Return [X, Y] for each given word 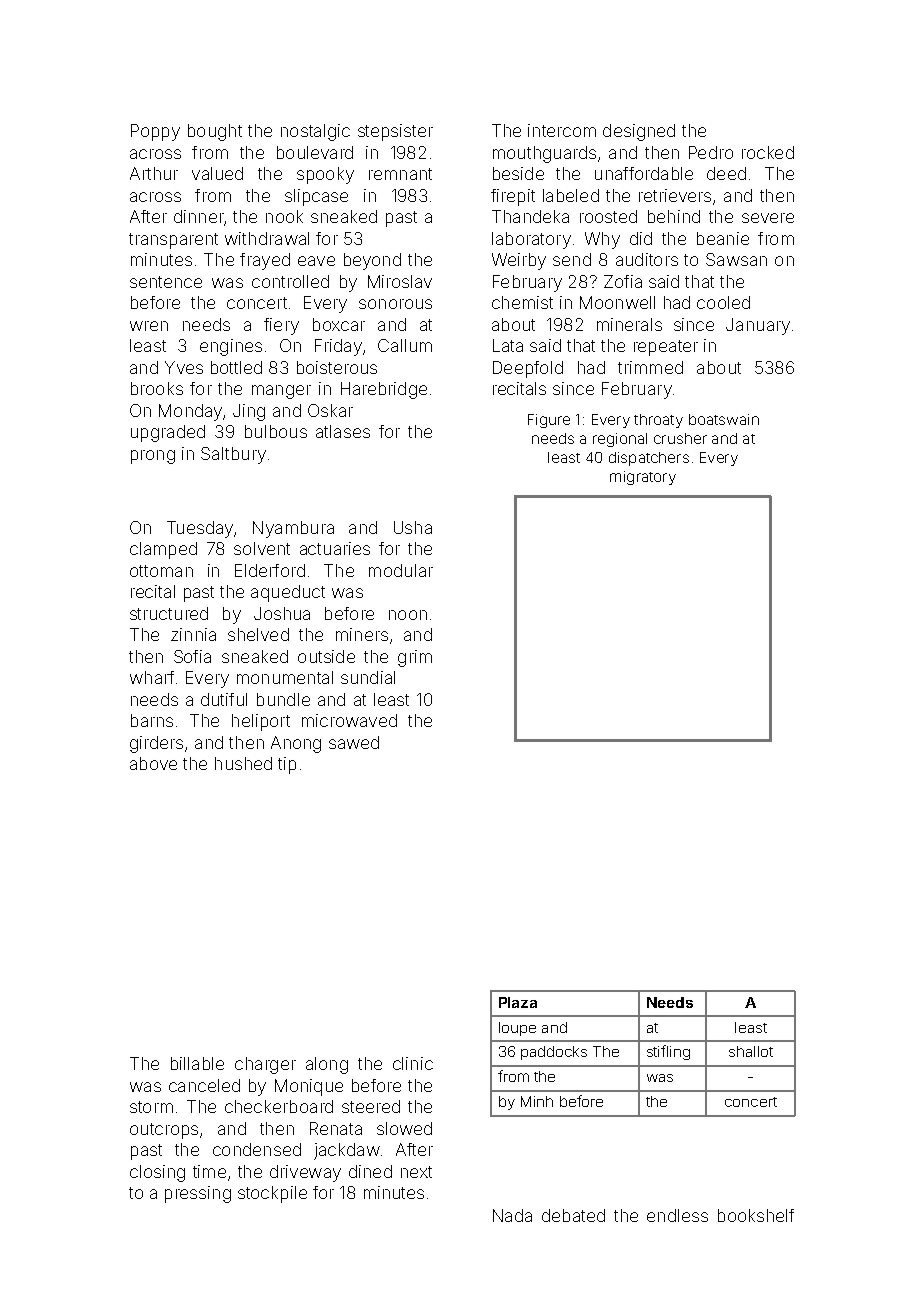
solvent [262, 548]
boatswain [724, 419]
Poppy [155, 132]
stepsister [395, 132]
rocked [768, 152]
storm [151, 1107]
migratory [643, 478]
